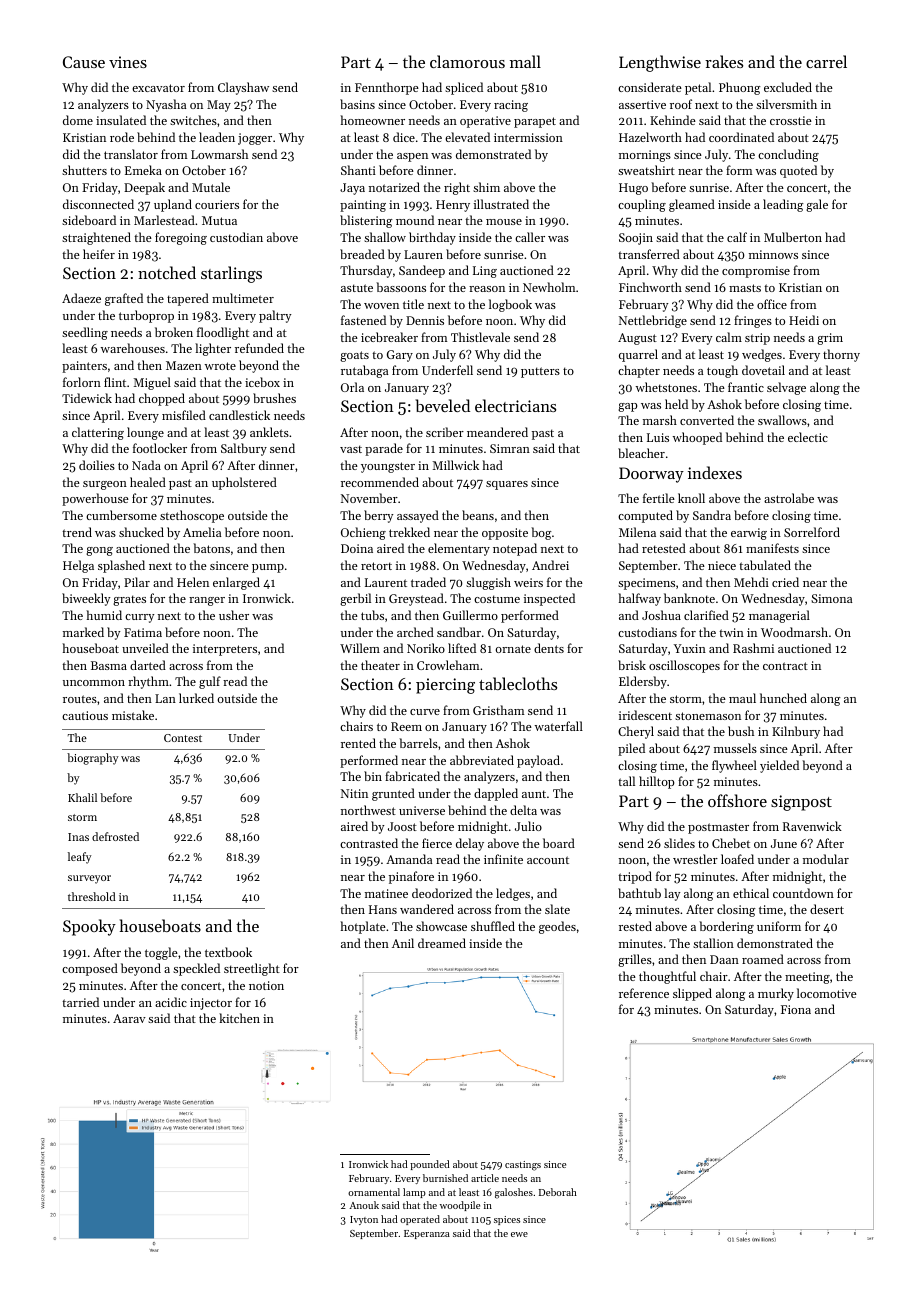 This document has width=924, height=1308. What do you see at coordinates (78, 120) in the document?
I see `dome` at bounding box center [78, 120].
